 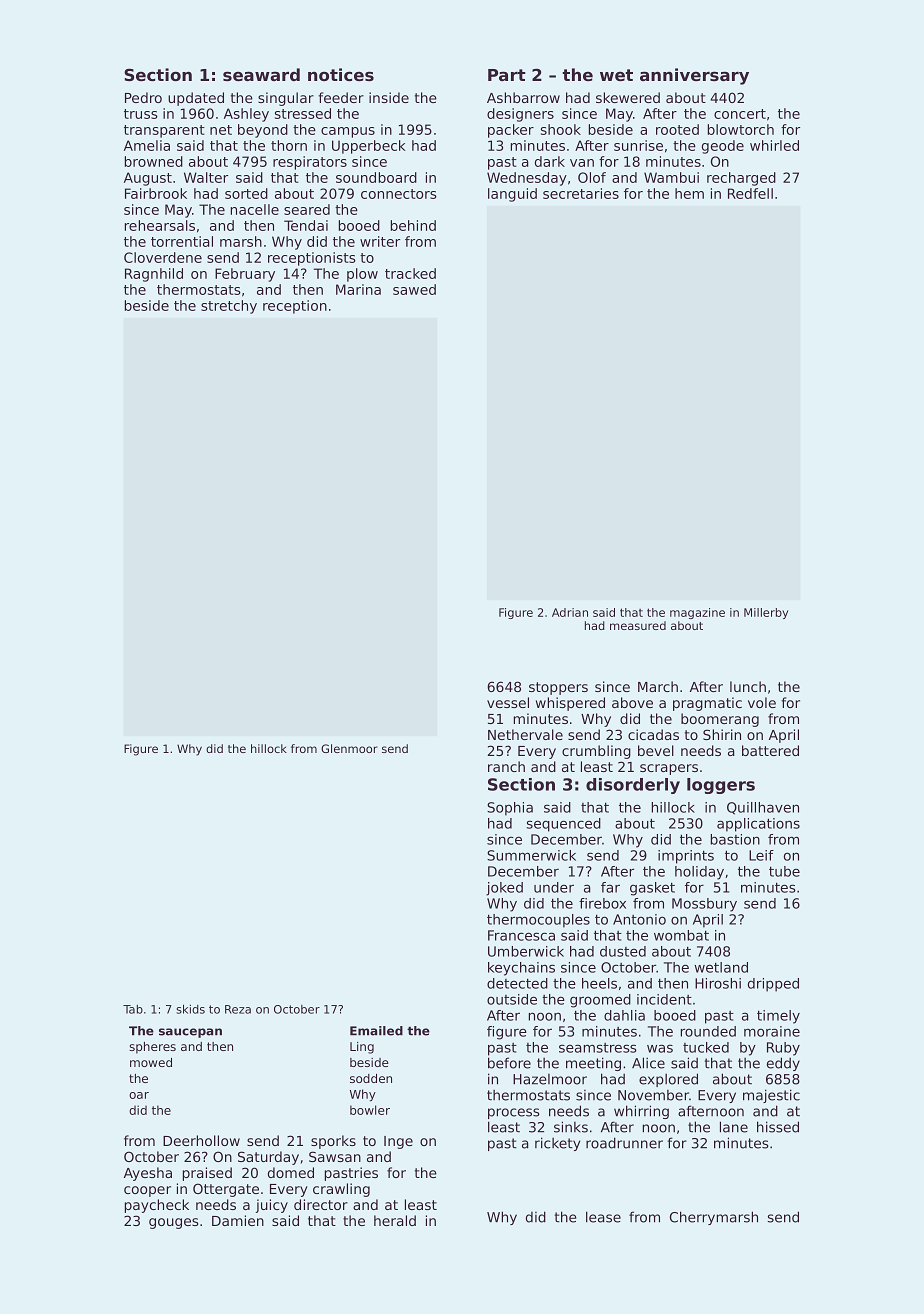 I want to click on measured, so click(x=638, y=625).
